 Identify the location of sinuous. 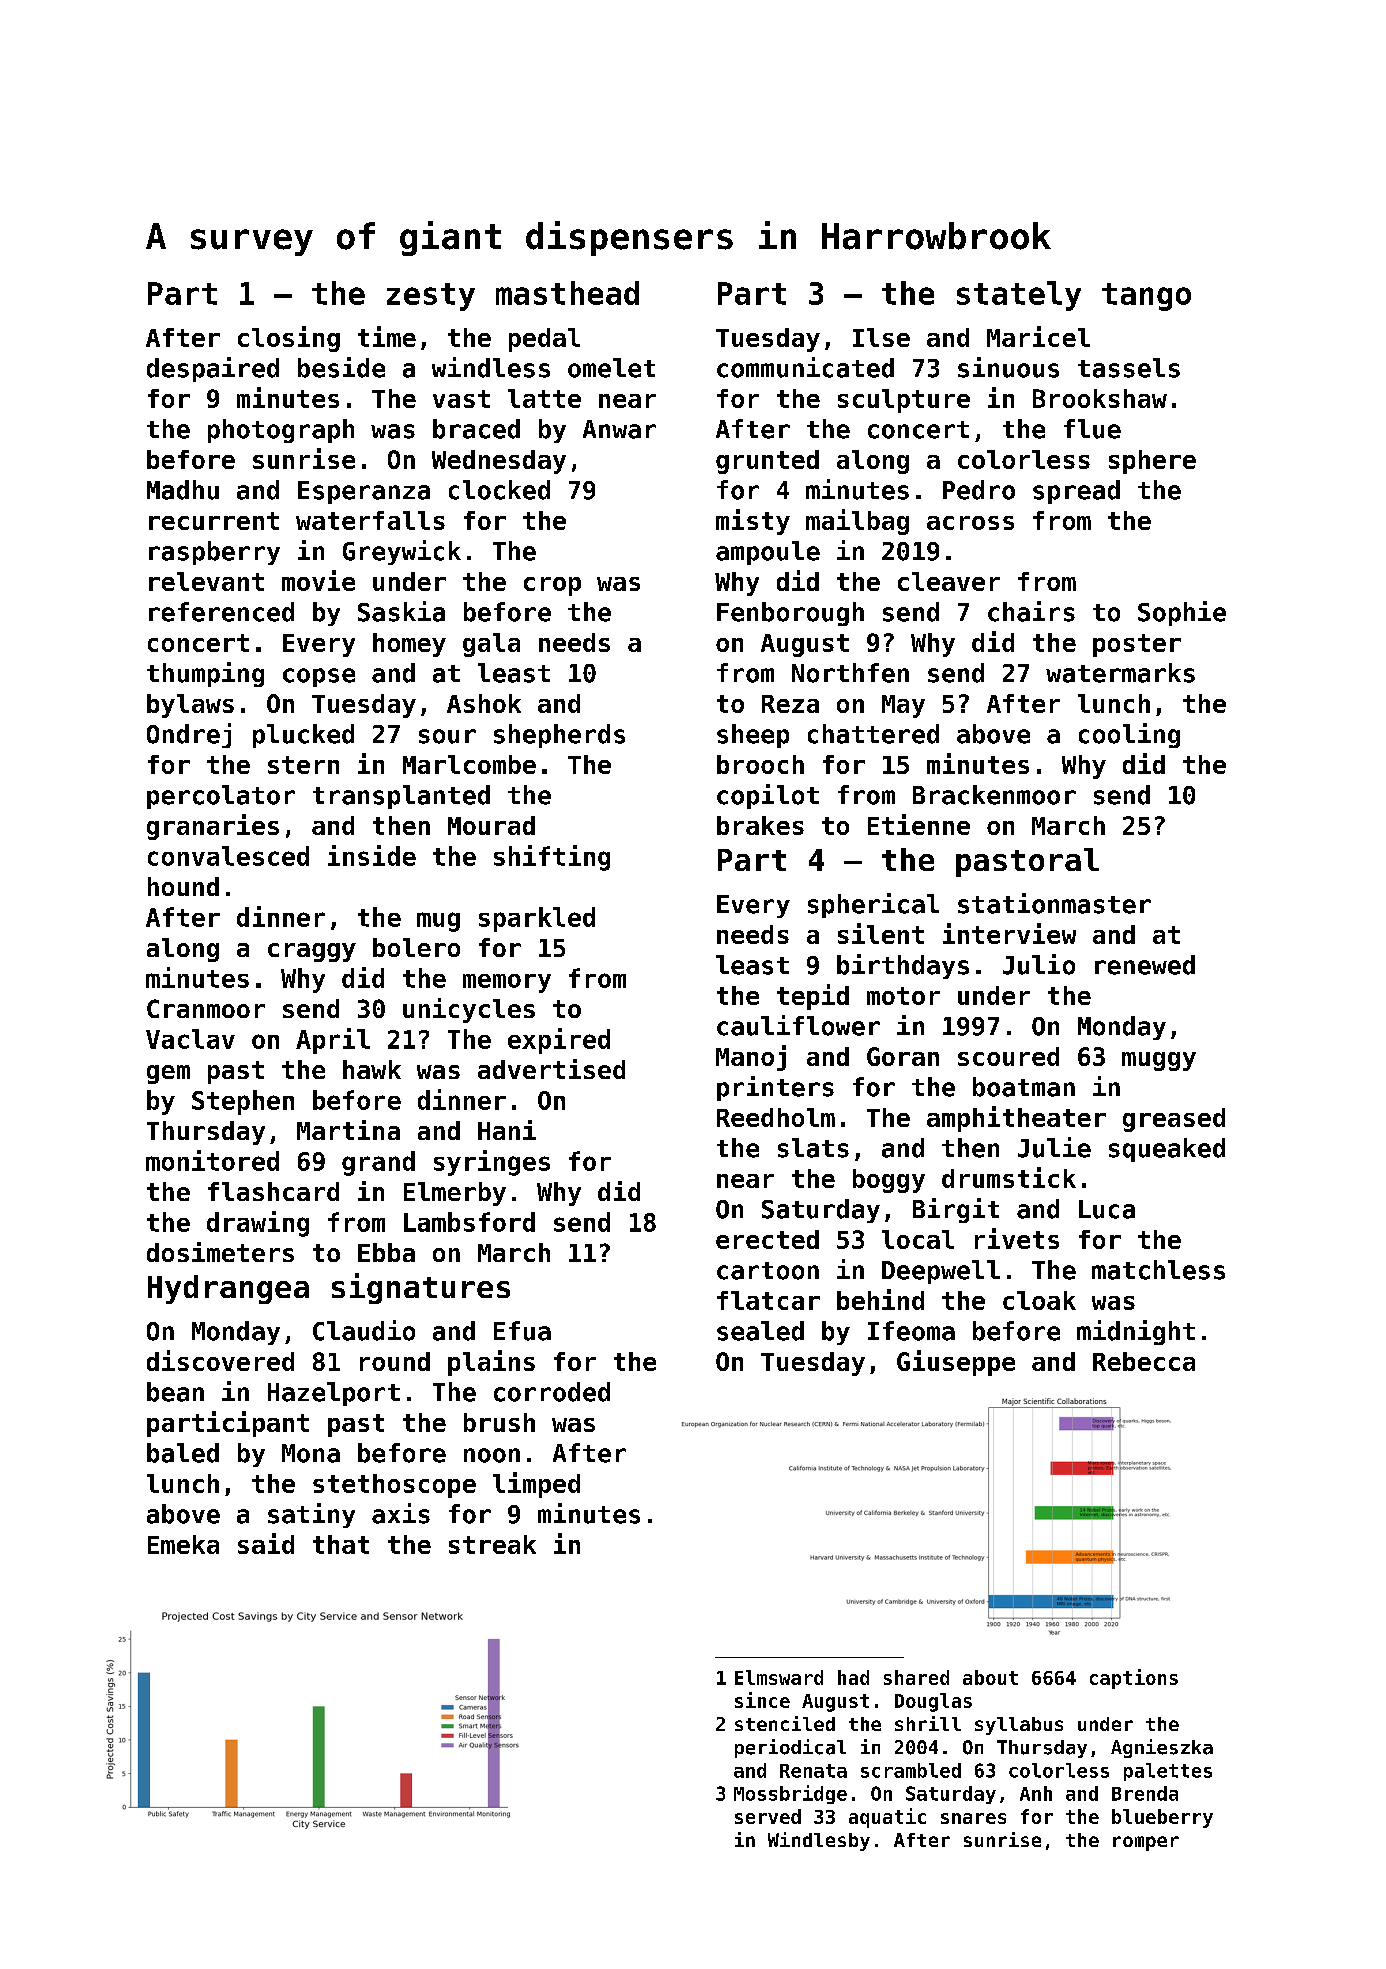
(1008, 367).
